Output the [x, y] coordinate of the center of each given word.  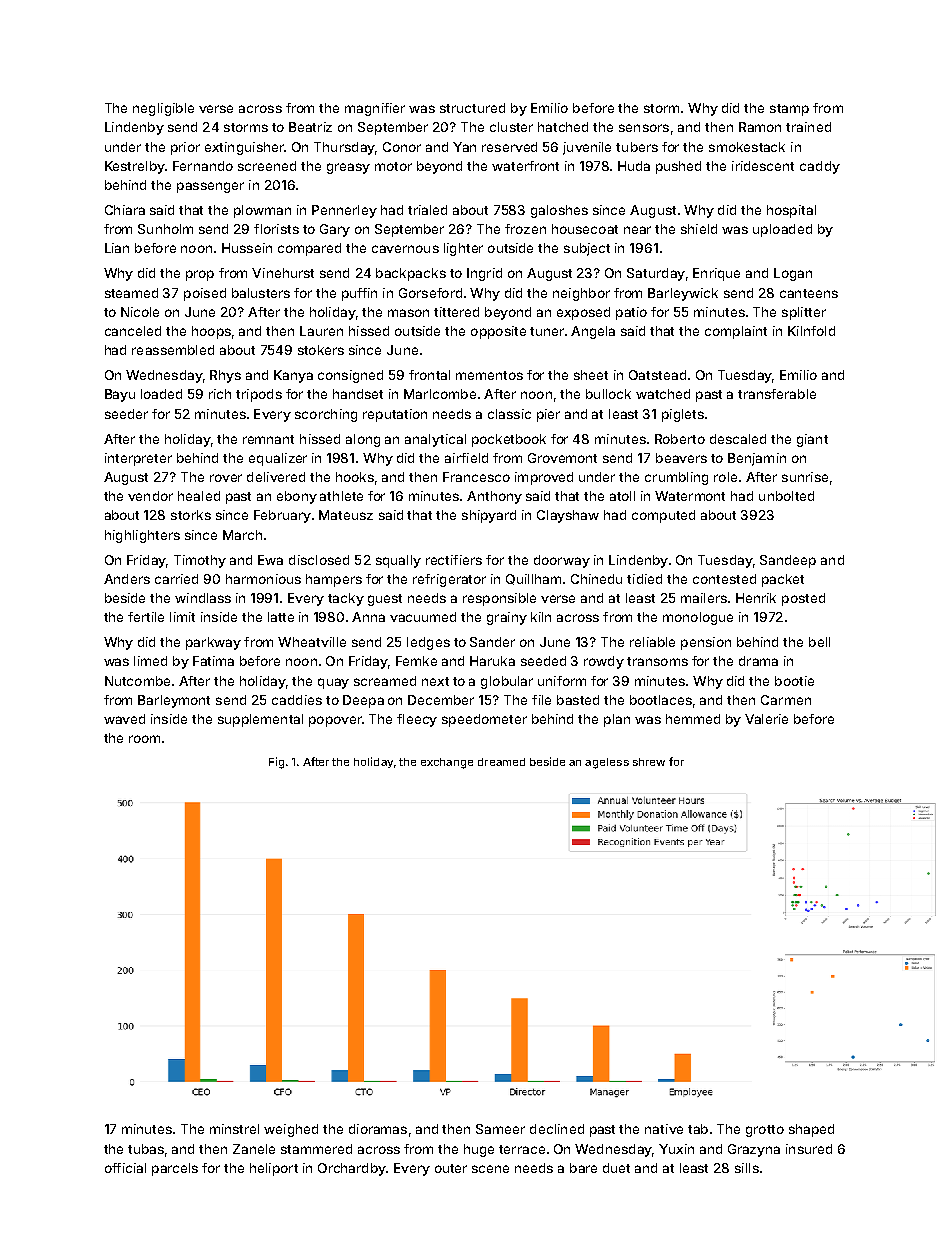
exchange [447, 763]
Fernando [203, 166]
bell [819, 642]
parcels [175, 1169]
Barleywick [683, 294]
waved [124, 719]
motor [393, 166]
